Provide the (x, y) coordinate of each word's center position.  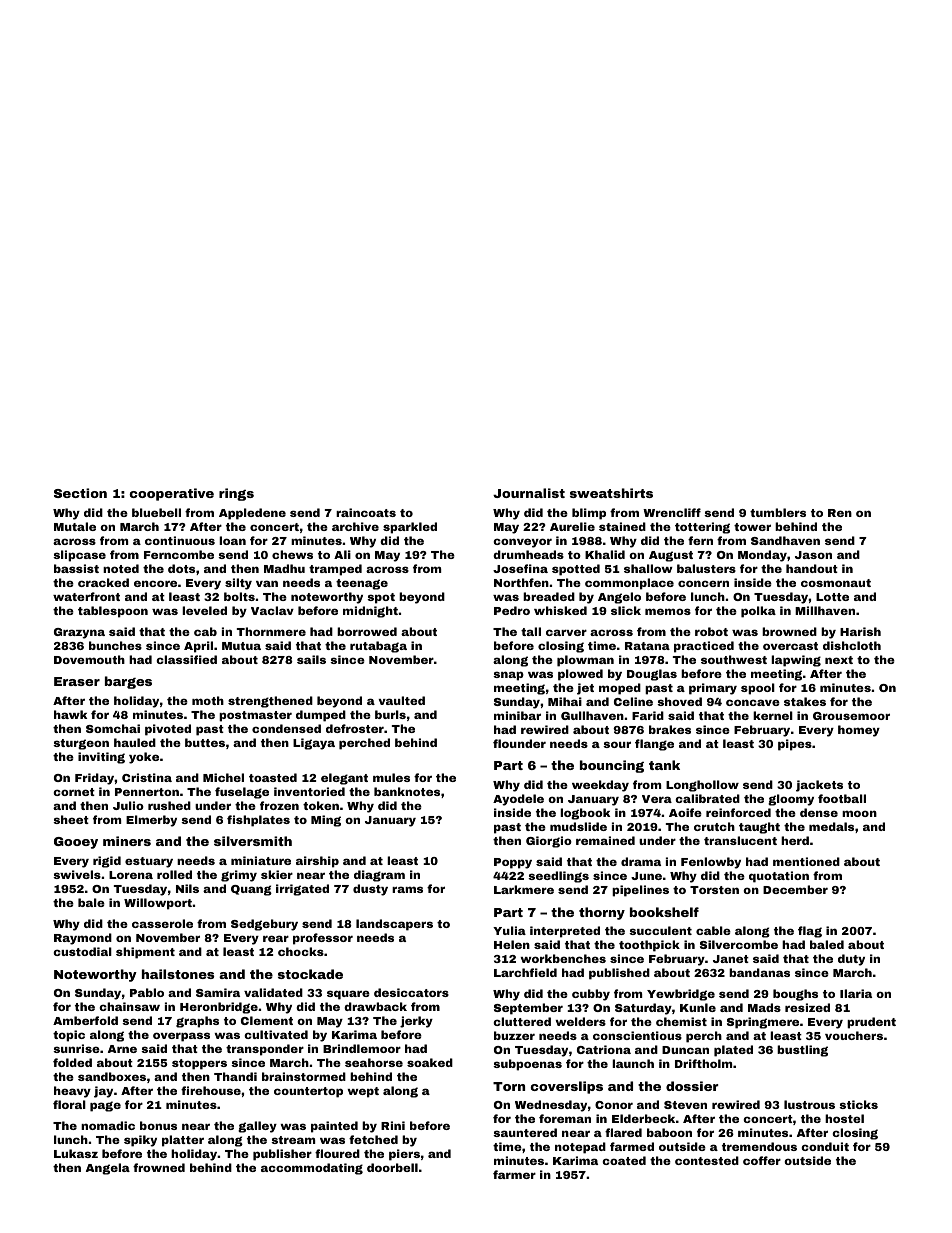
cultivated (276, 1034)
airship (317, 862)
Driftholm (703, 1063)
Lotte (832, 597)
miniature (261, 860)
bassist (76, 568)
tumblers (778, 512)
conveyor (522, 543)
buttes (205, 742)
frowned (159, 1167)
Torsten (714, 890)
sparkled (410, 528)
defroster (355, 728)
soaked (430, 1062)
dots (181, 568)
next (839, 660)
